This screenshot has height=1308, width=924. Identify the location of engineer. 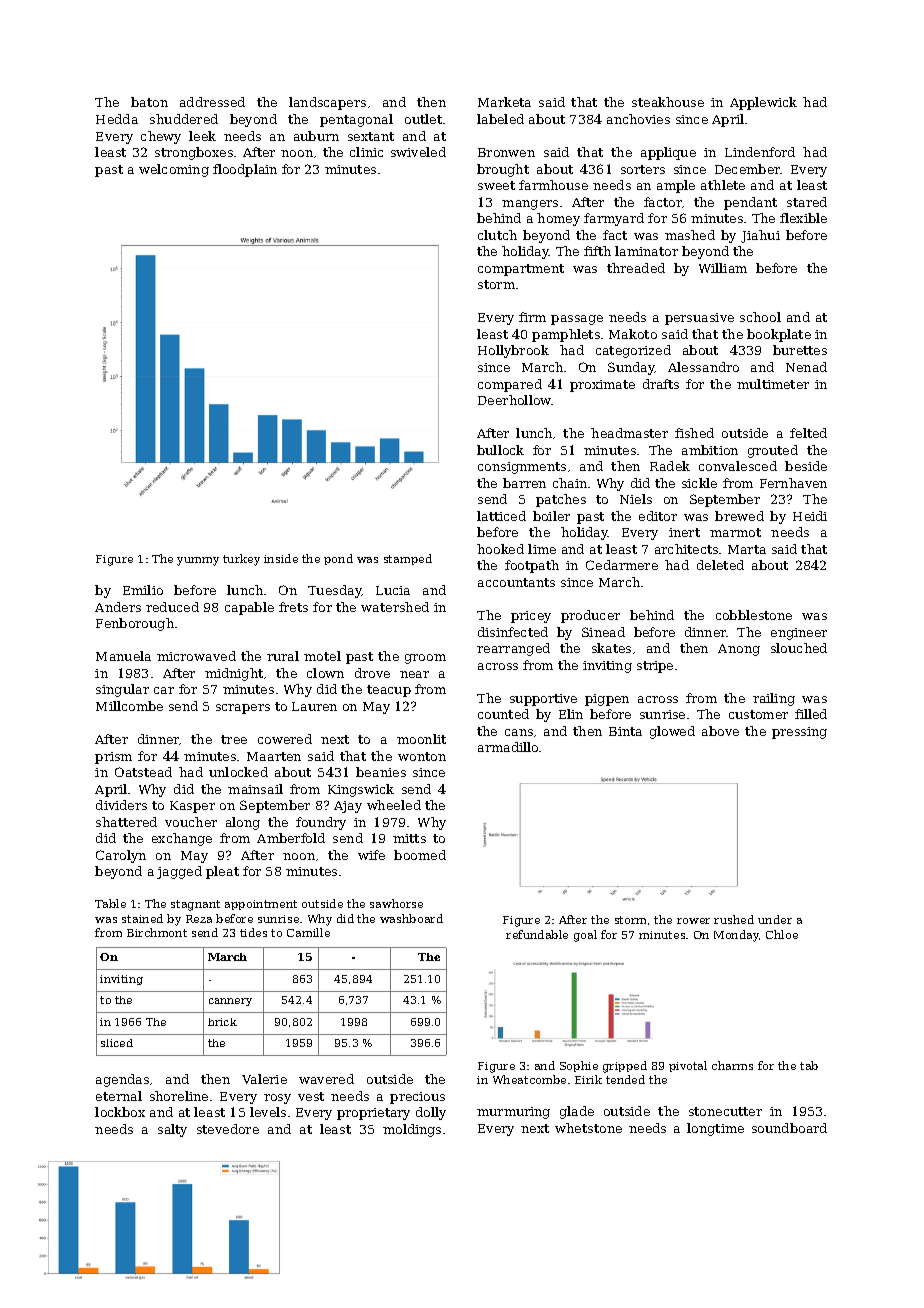
(799, 634).
